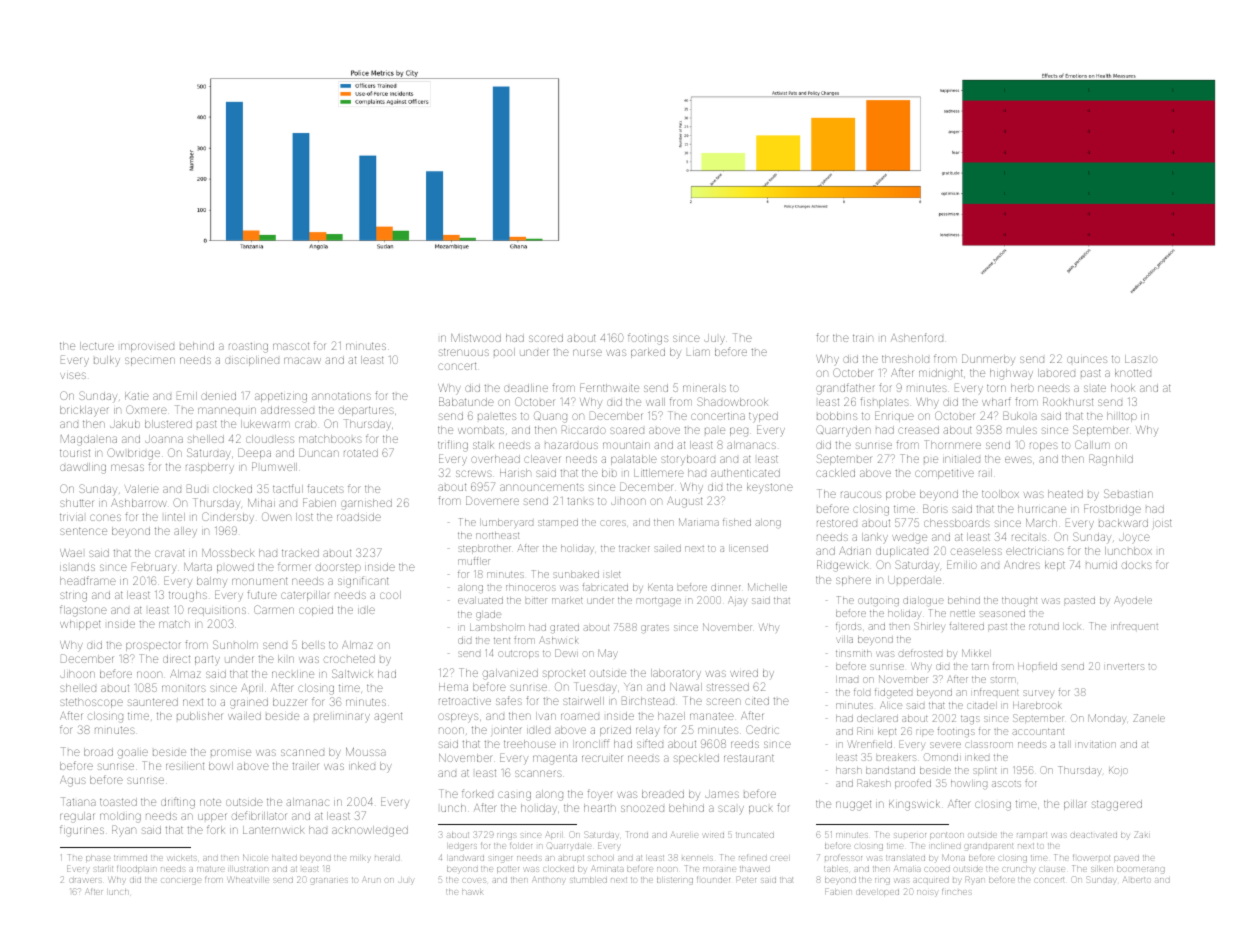  What do you see at coordinates (952, 444) in the image?
I see `Thornmere` at bounding box center [952, 444].
